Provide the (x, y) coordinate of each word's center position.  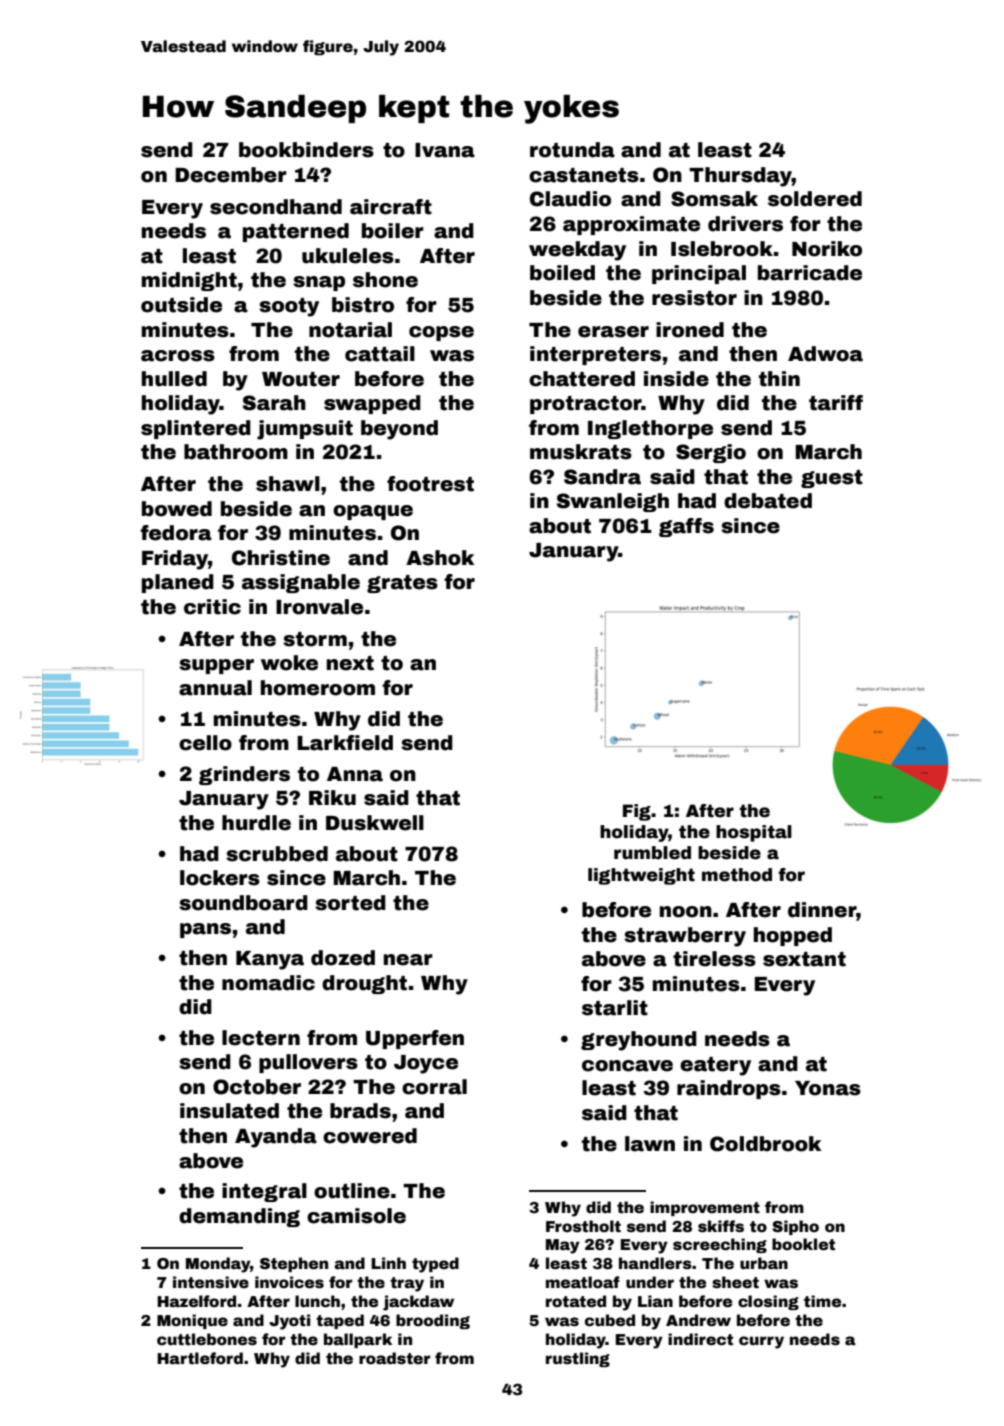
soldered (815, 199)
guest (832, 479)
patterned (296, 232)
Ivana (445, 150)
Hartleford (200, 1358)
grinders (244, 775)
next (350, 663)
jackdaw (418, 1303)
